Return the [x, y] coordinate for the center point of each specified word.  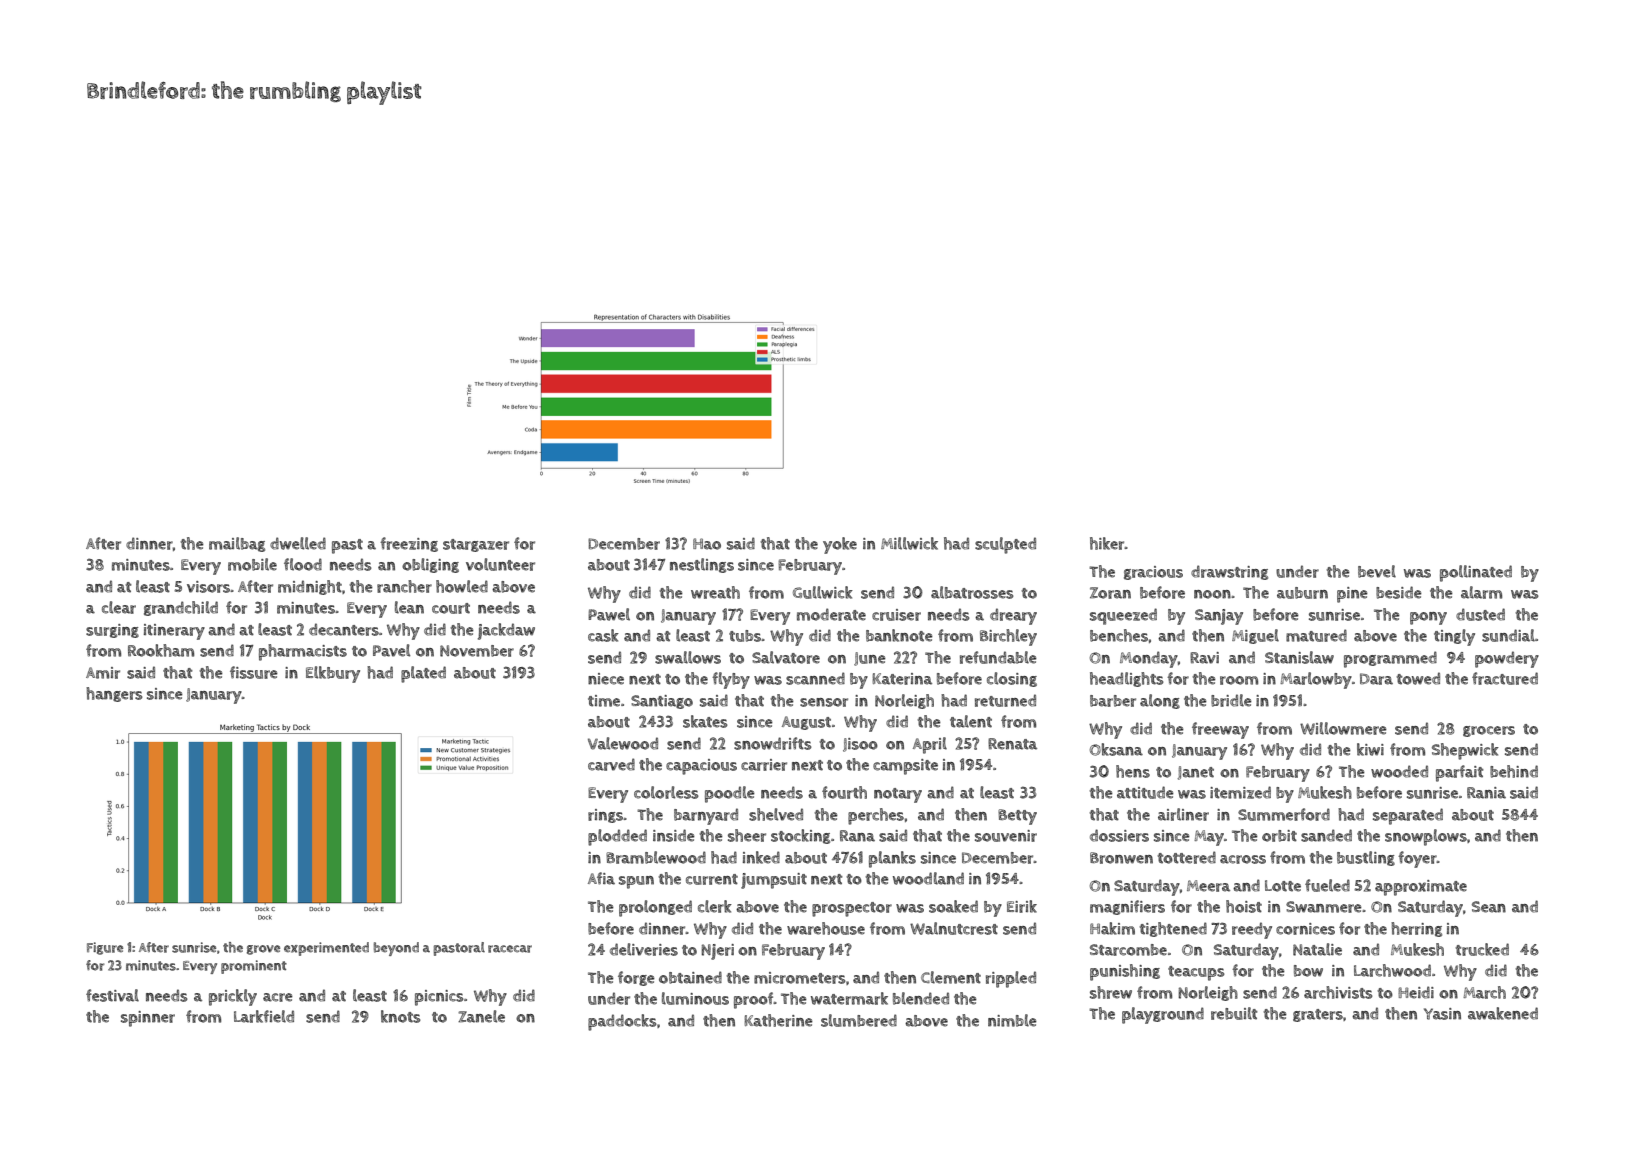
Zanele [481, 1016]
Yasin [1442, 1014]
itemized [1240, 792]
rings [605, 816]
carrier [764, 765]
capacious [701, 767]
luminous [695, 998]
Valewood [623, 743]
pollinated [1476, 573]
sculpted [1005, 545]
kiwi [1370, 749]
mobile [252, 564]
